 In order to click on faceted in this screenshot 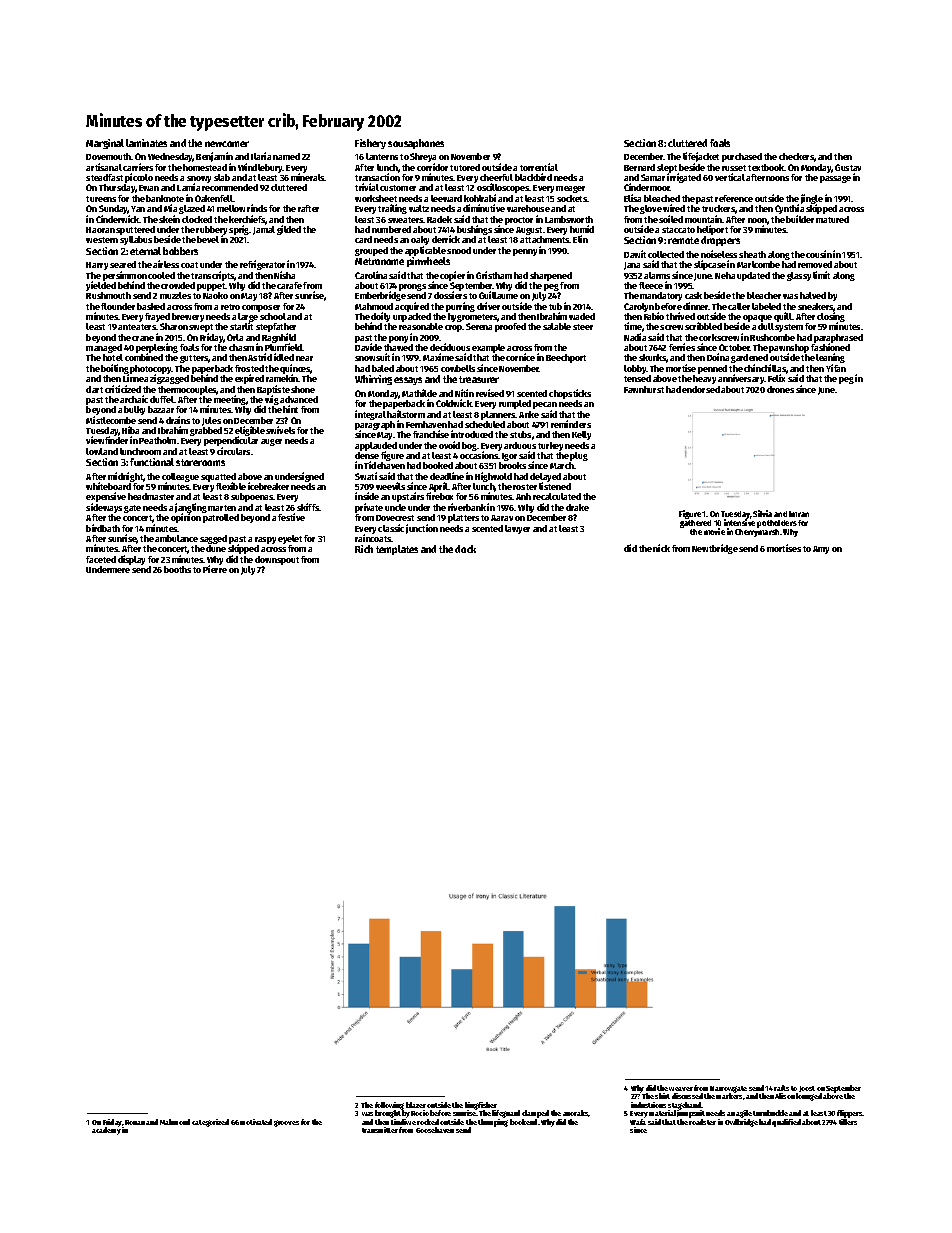, I will do `click(101, 559)`.
